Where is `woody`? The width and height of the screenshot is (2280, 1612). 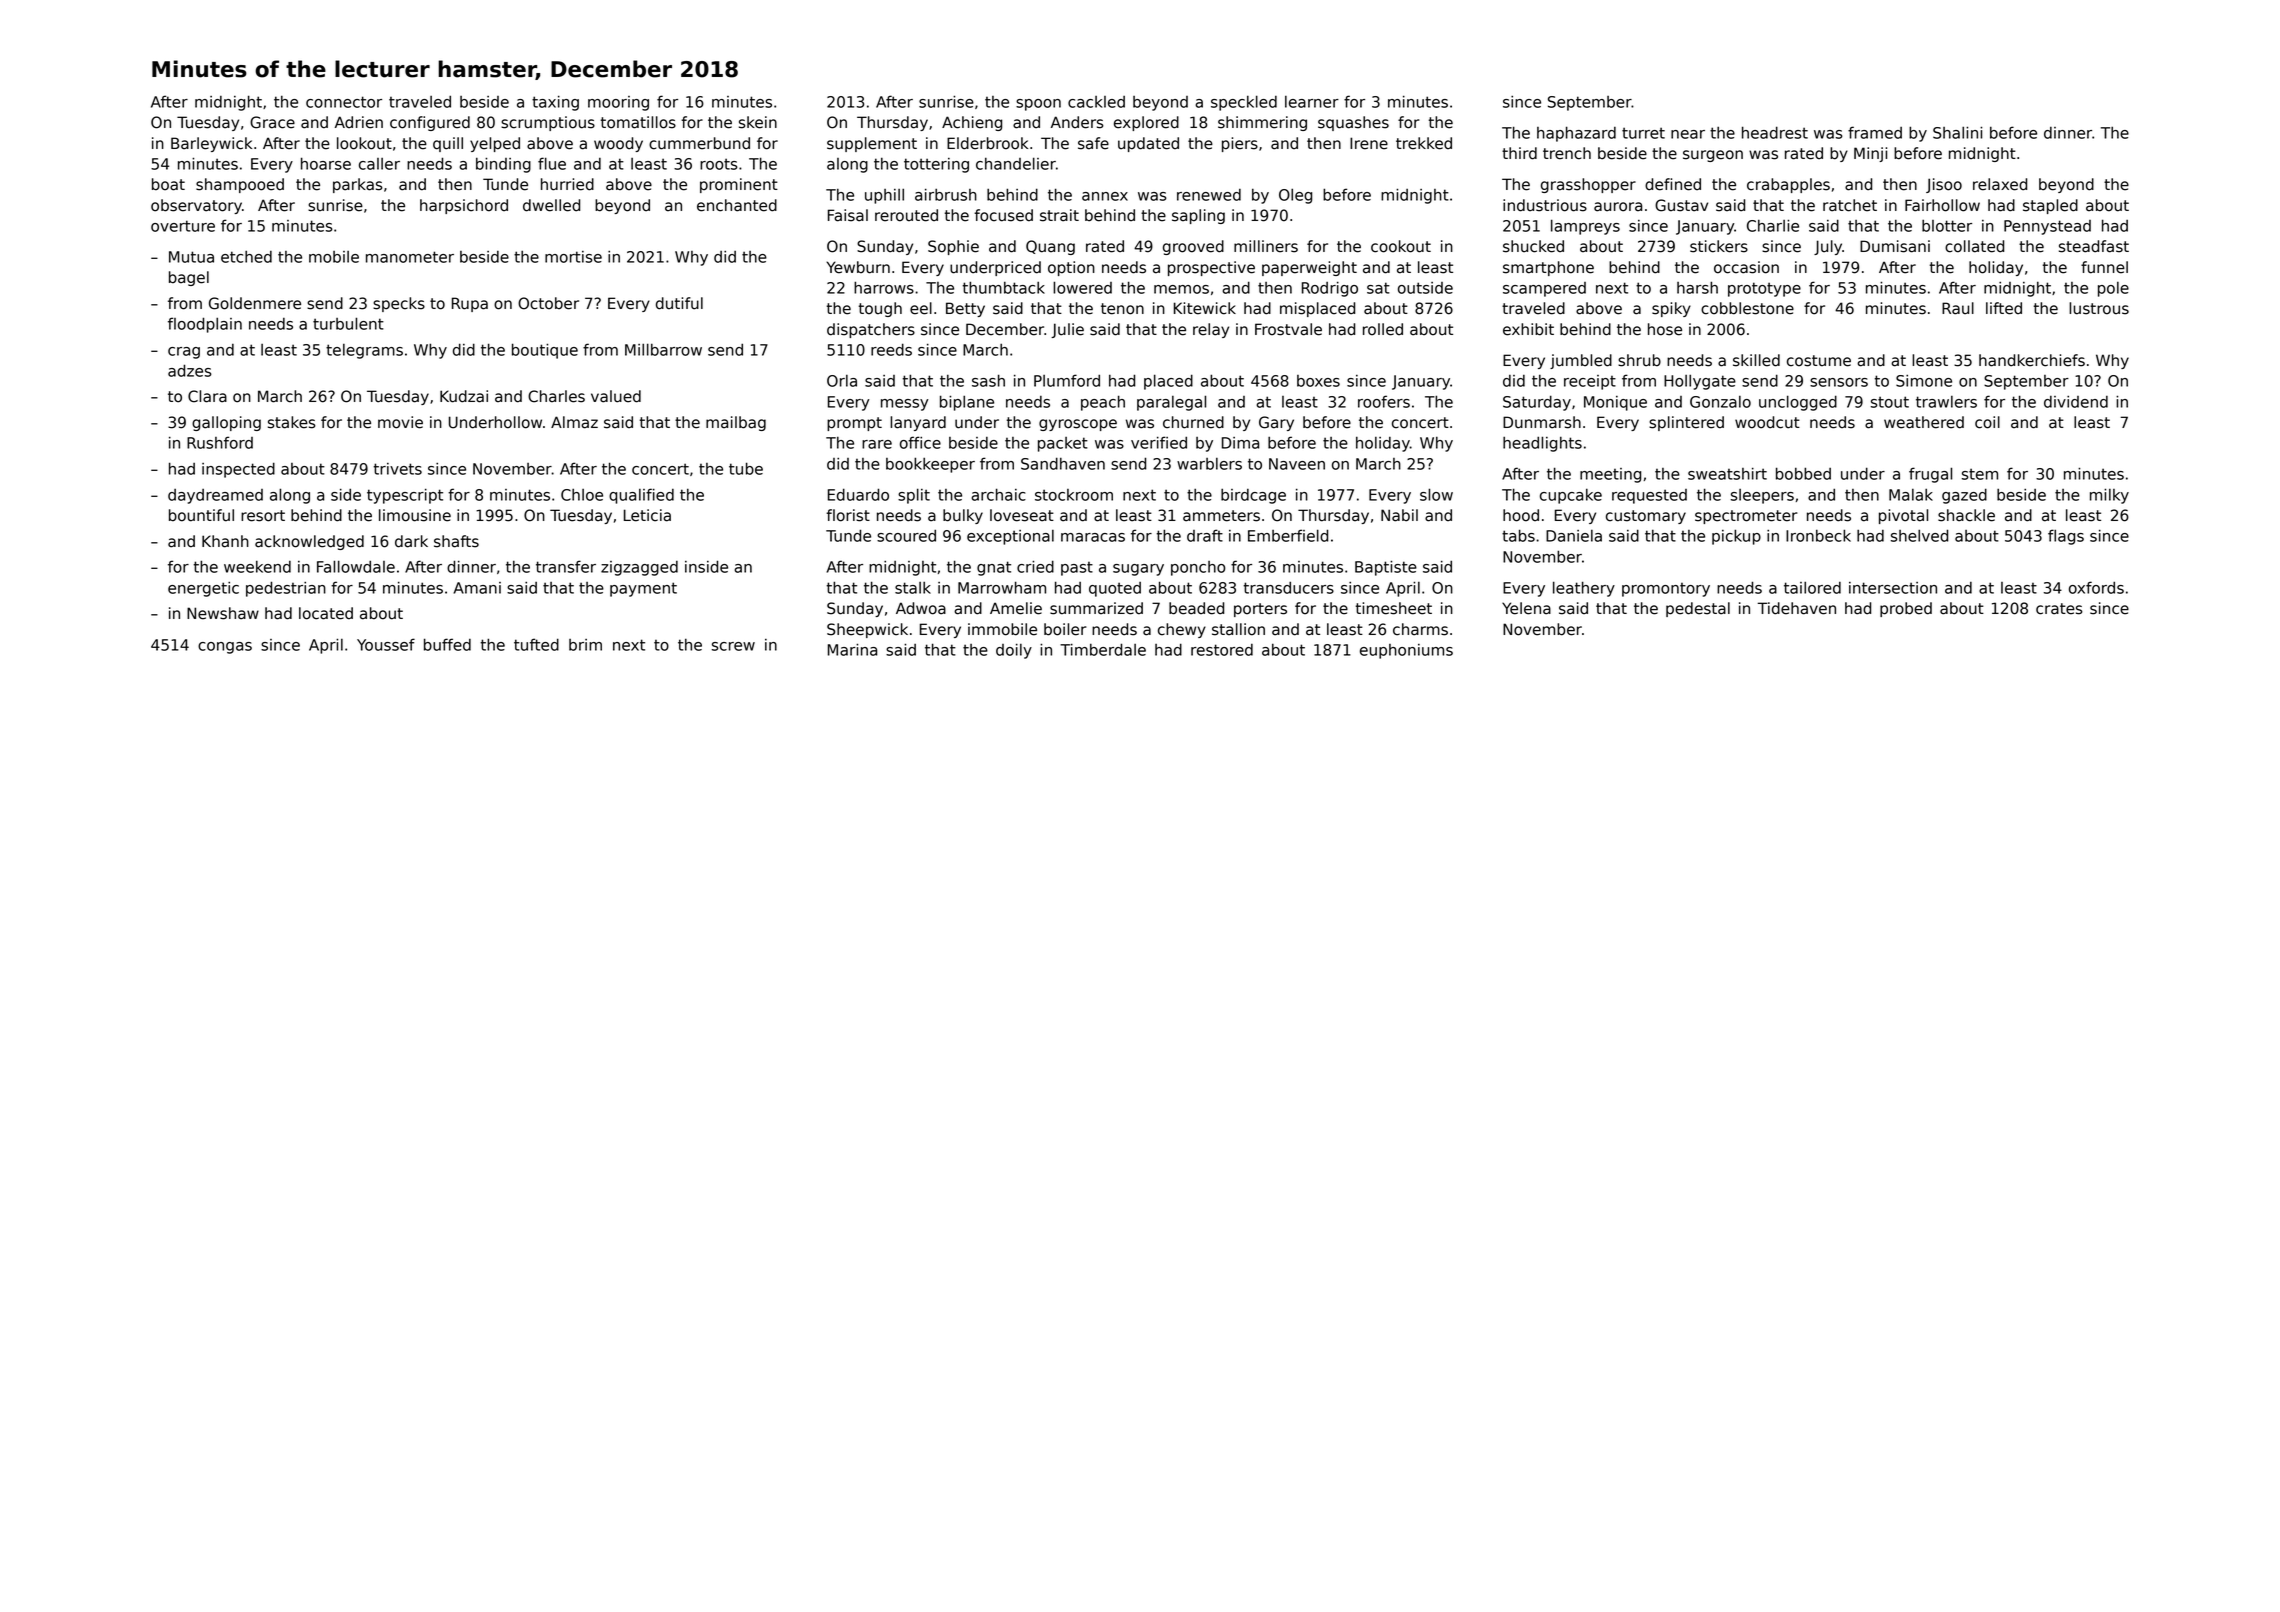 woody is located at coordinates (618, 144).
